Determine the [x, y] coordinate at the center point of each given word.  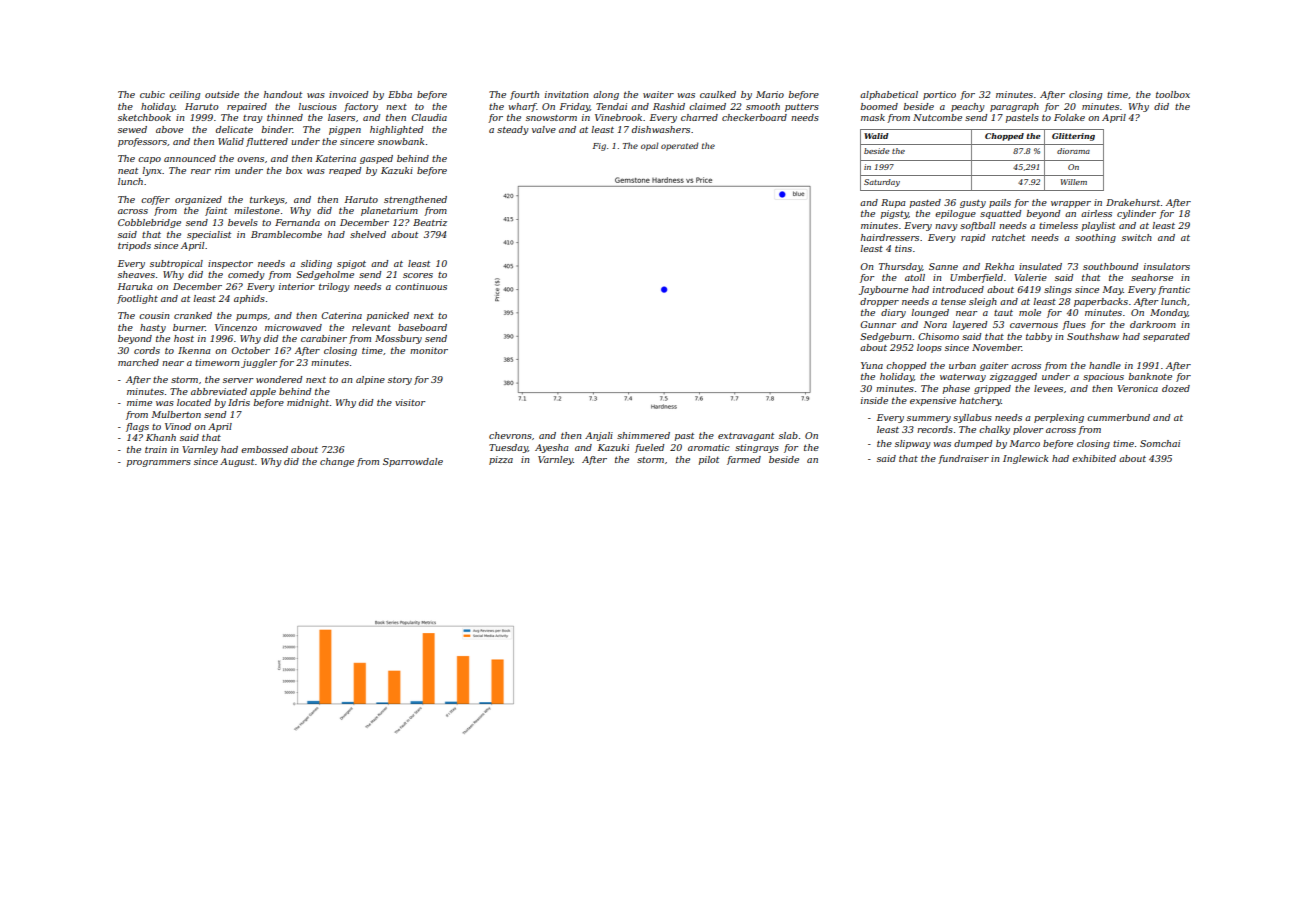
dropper [879, 302]
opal [649, 146]
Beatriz [430, 222]
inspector [230, 264]
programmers [159, 463]
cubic [152, 94]
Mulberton [176, 414]
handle [1105, 365]
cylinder [1136, 214]
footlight [137, 299]
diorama [1073, 151]
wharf [522, 107]
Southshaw [1093, 336]
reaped [345, 171]
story [400, 381]
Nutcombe [937, 117]
